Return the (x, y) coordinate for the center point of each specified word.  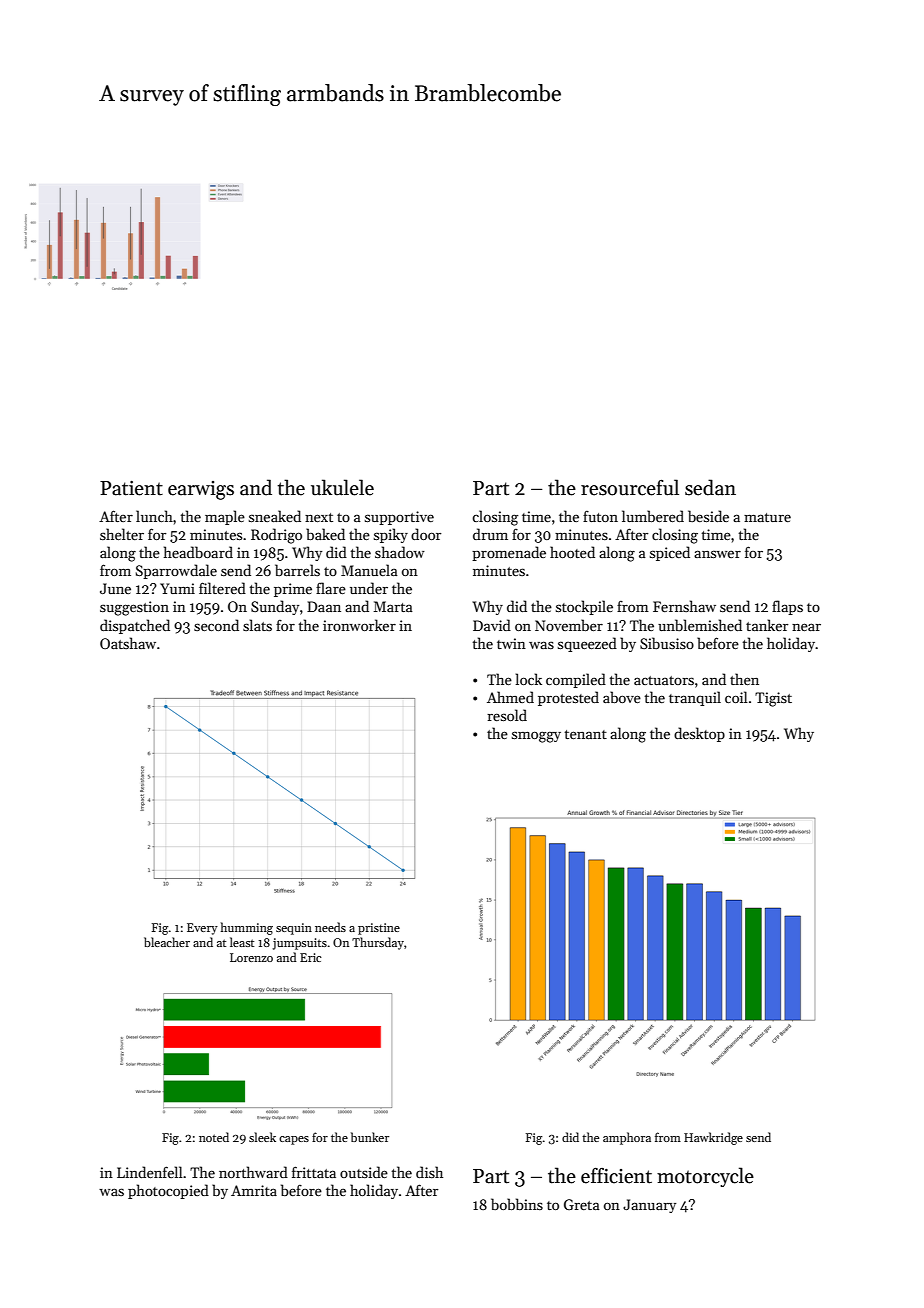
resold (507, 715)
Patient (131, 488)
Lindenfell (150, 1172)
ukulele (342, 487)
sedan (710, 487)
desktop (699, 734)
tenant (585, 734)
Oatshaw (128, 643)
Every (202, 929)
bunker (370, 1137)
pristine (379, 929)
